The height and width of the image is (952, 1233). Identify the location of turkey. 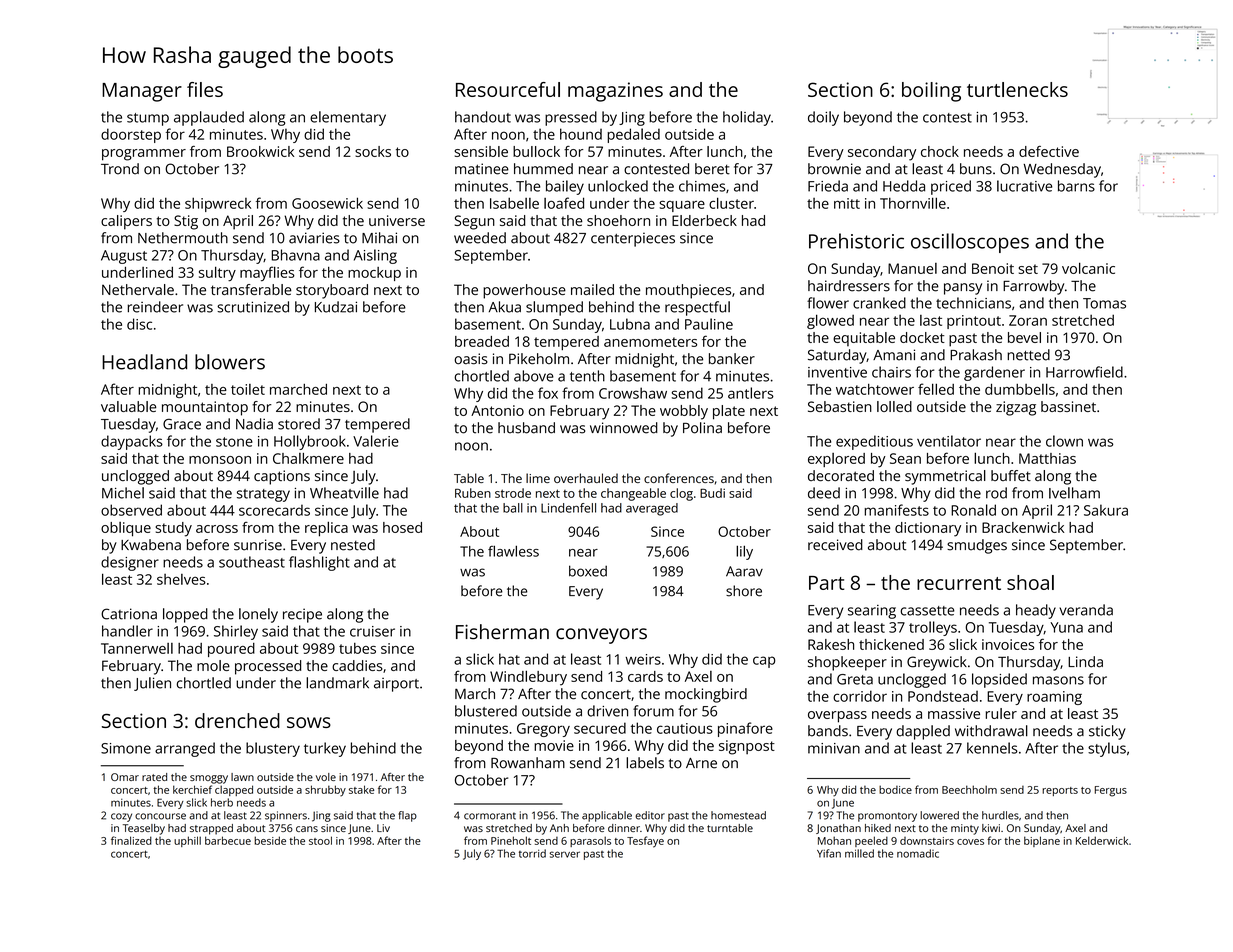
(325, 749).
